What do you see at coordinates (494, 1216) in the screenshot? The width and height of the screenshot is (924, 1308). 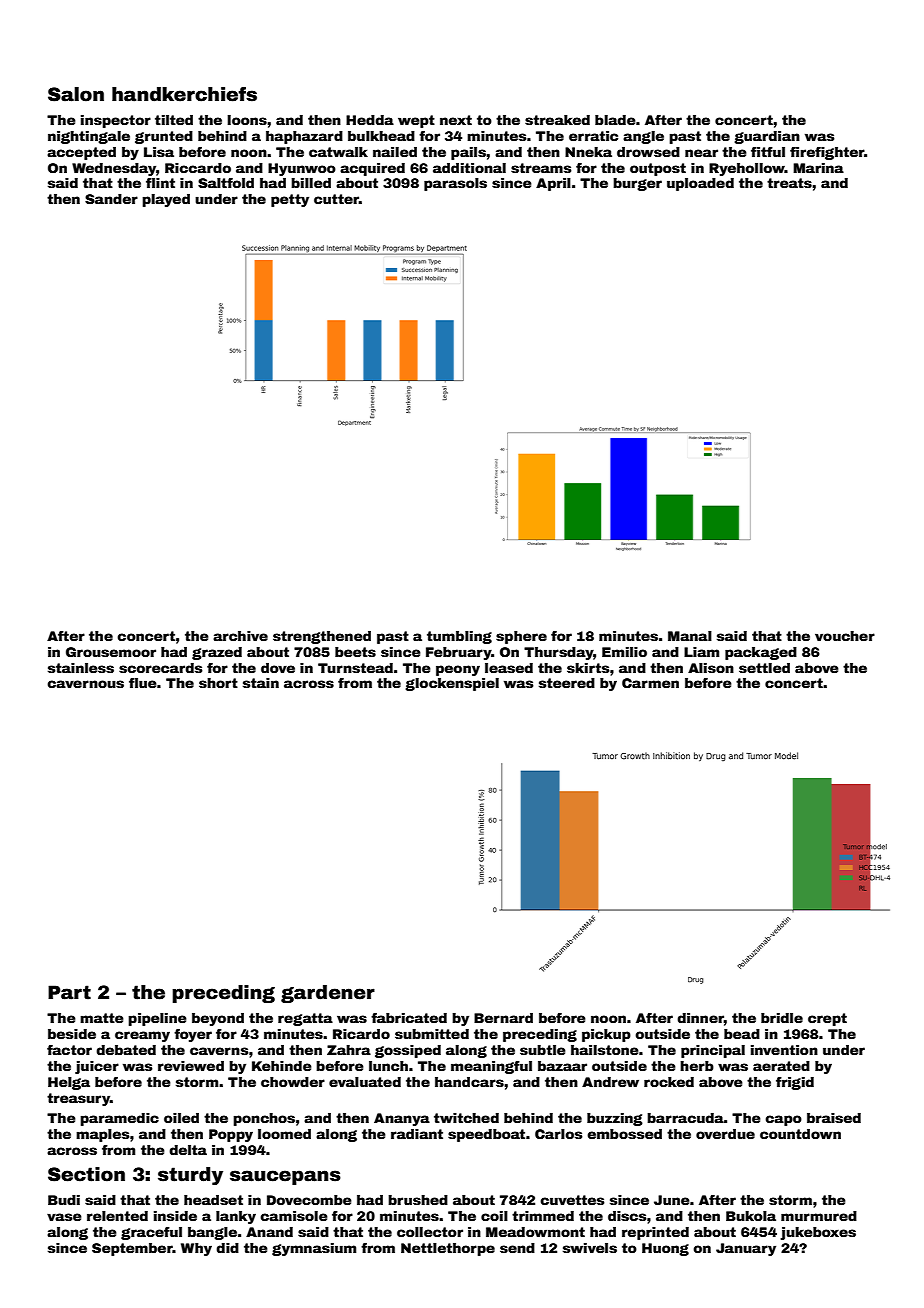 I see `coil` at bounding box center [494, 1216].
